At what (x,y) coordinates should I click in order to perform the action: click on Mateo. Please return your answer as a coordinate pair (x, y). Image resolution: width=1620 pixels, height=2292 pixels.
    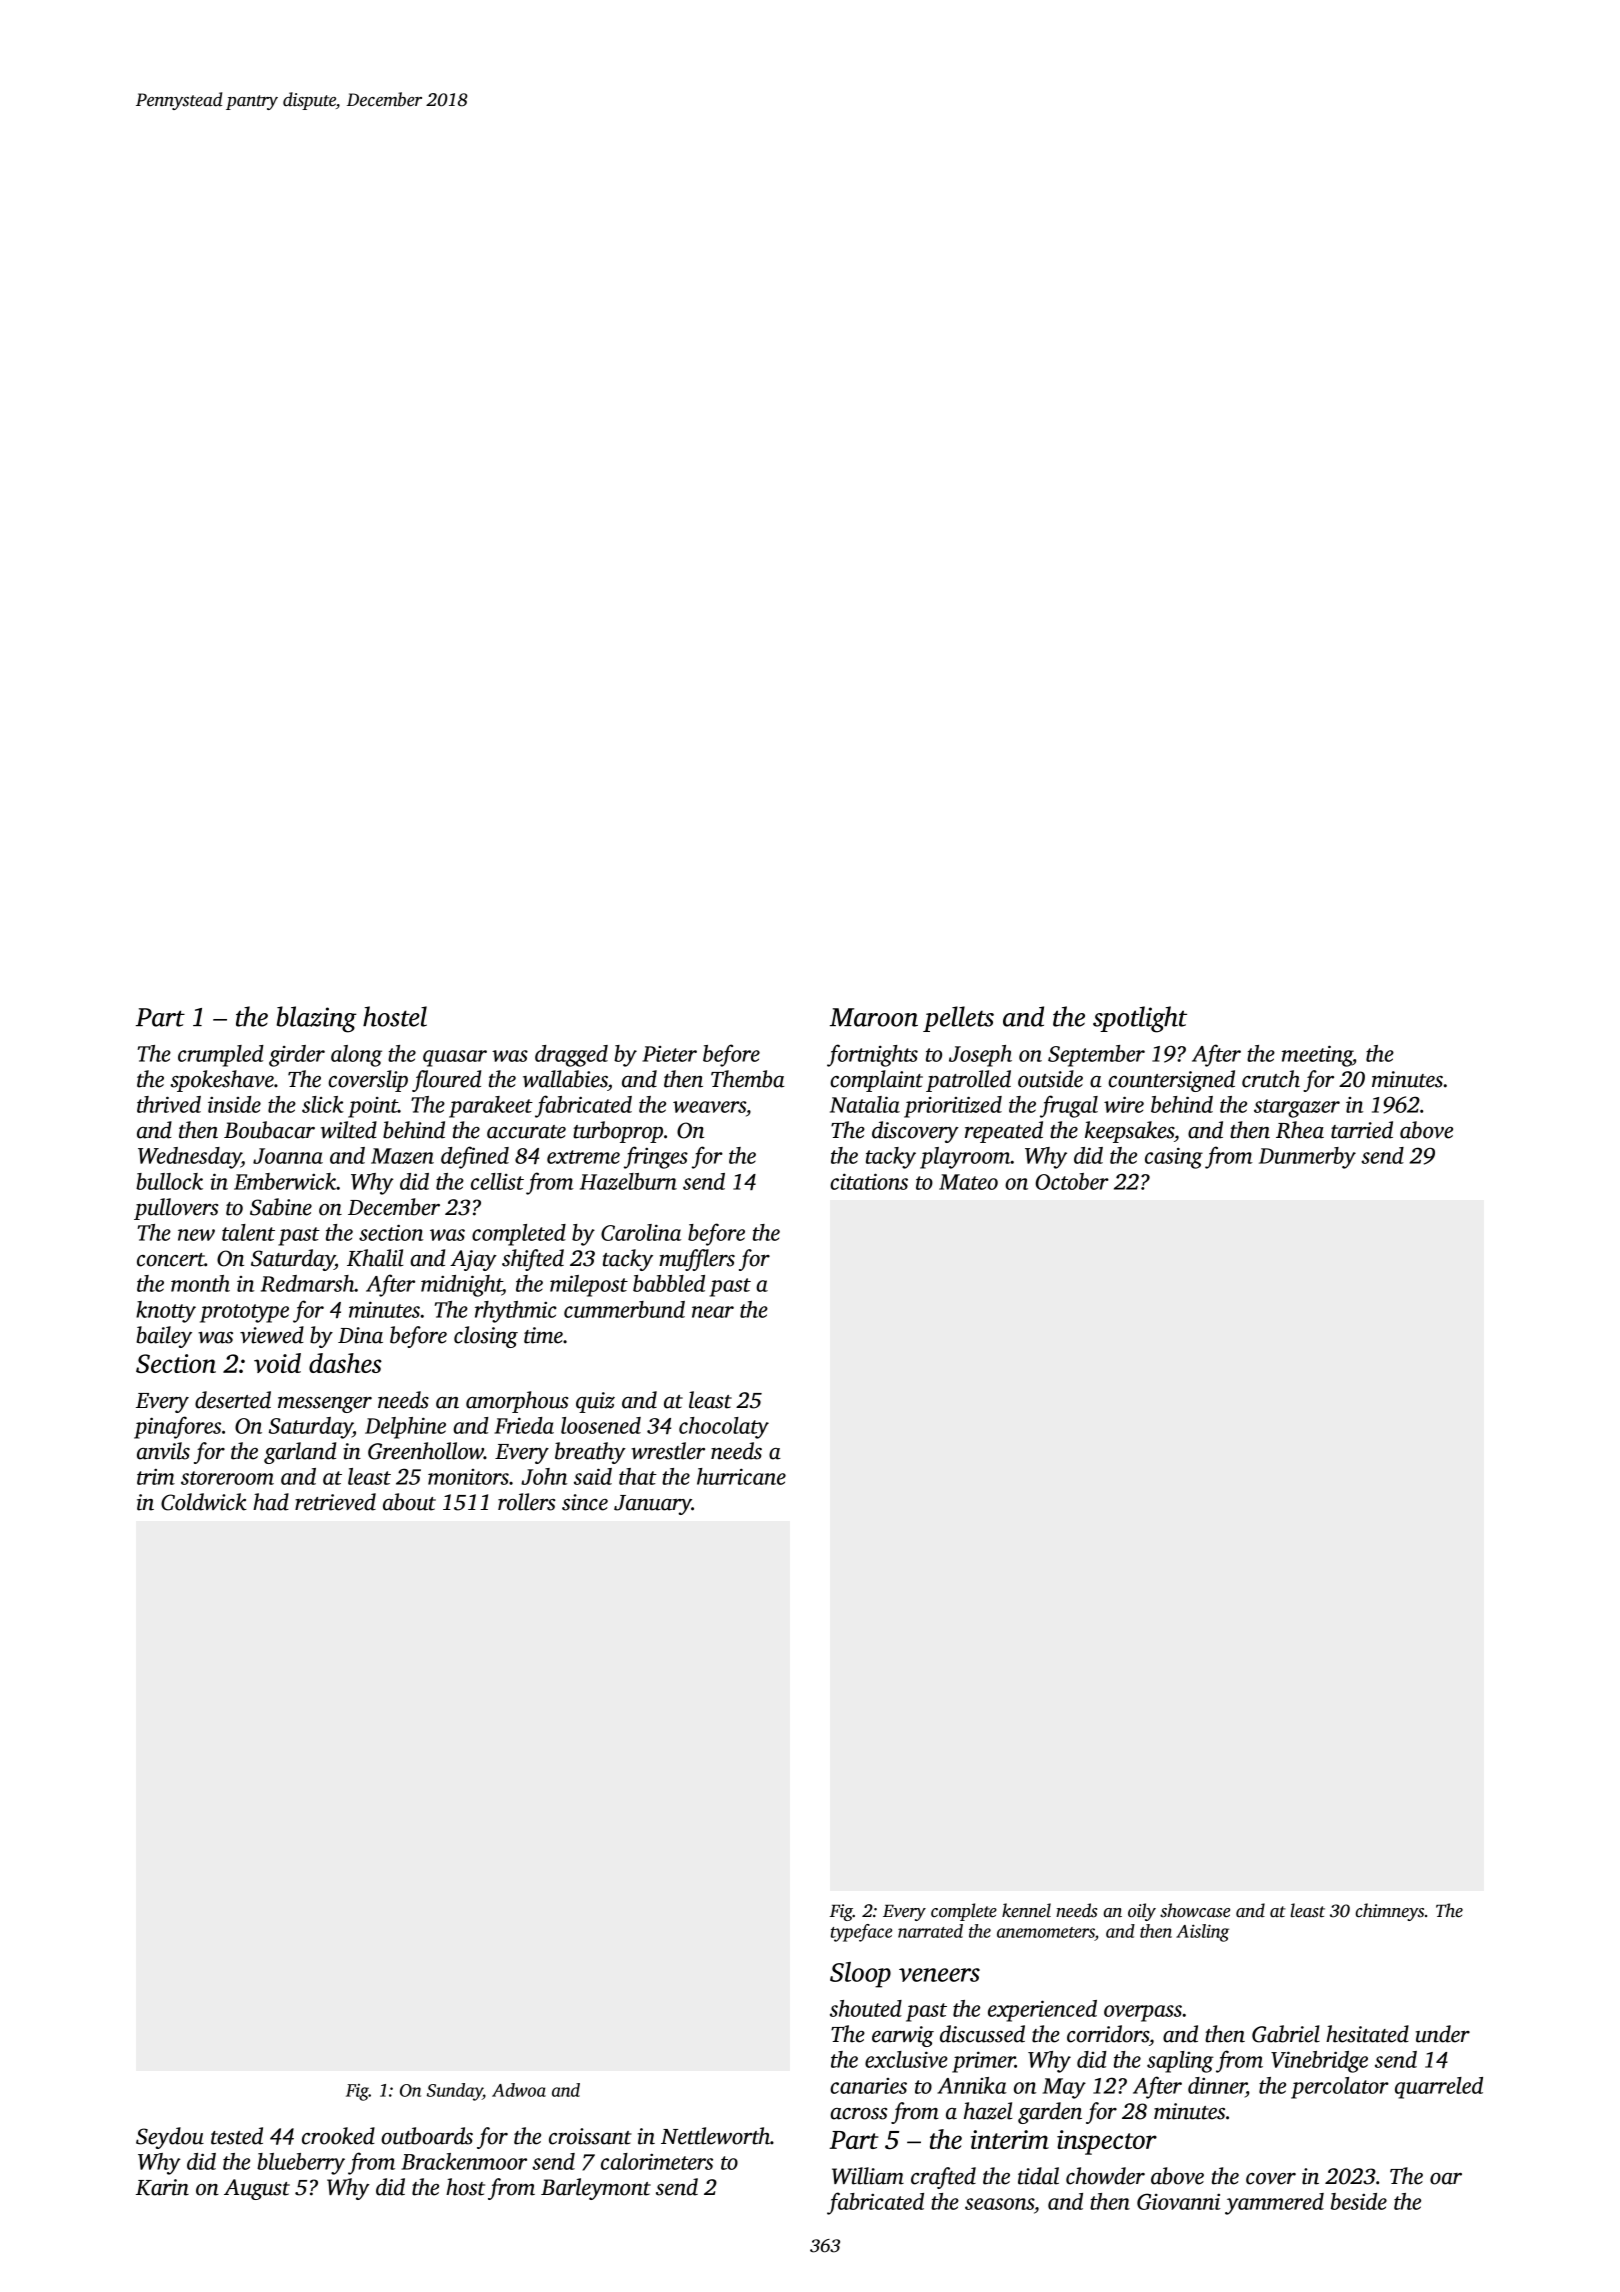
    Looking at the image, I should click on (968, 1182).
